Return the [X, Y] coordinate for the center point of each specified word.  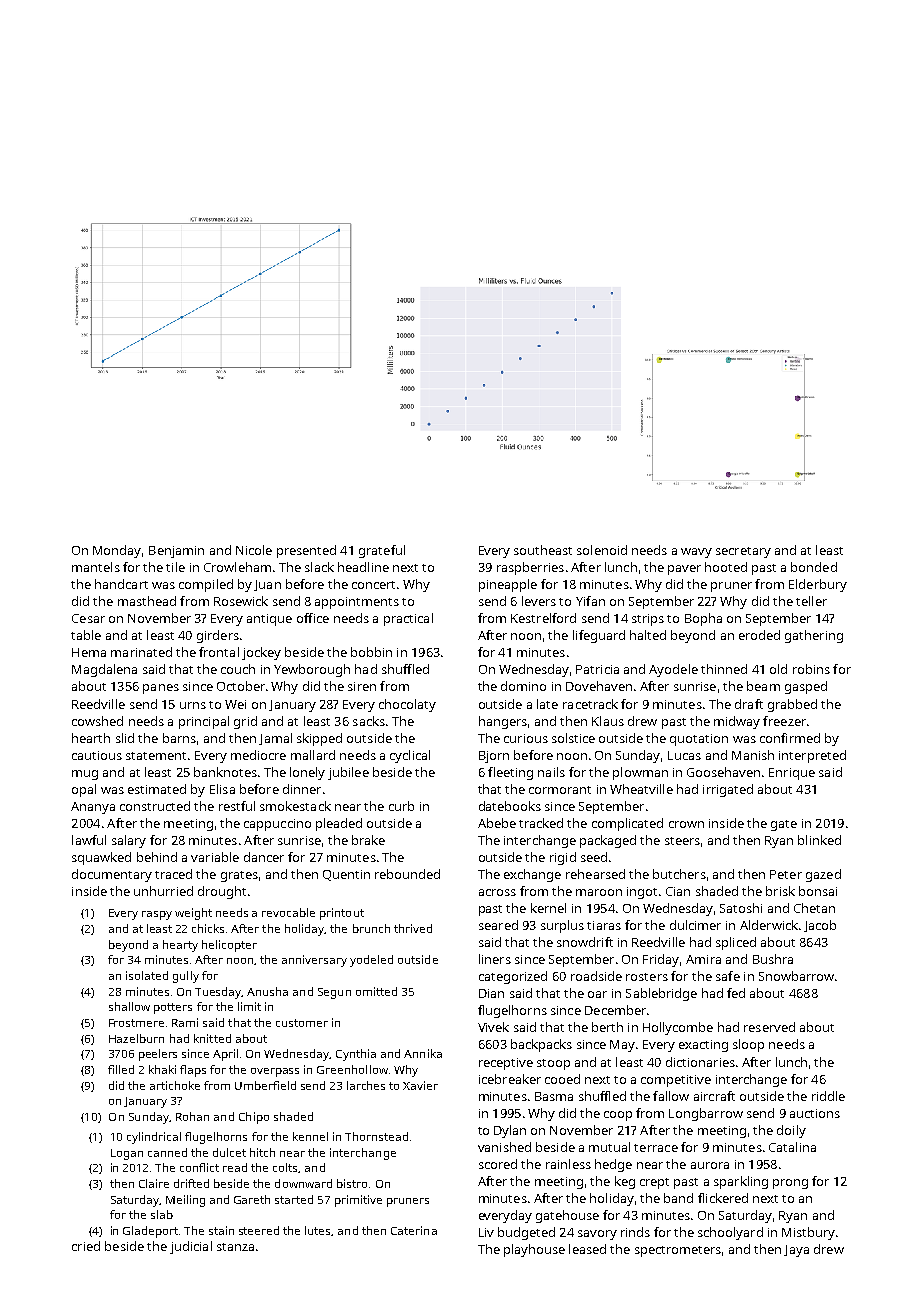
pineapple [508, 585]
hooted [726, 567]
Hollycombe [678, 1028]
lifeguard [599, 636]
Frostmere [136, 1023]
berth [607, 1027]
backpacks [541, 1045]
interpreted [812, 756]
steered [259, 1230]
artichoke [175, 1085]
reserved [769, 1027]
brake [368, 840]
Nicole [254, 550]
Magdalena [104, 670]
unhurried [163, 891]
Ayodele [673, 670]
